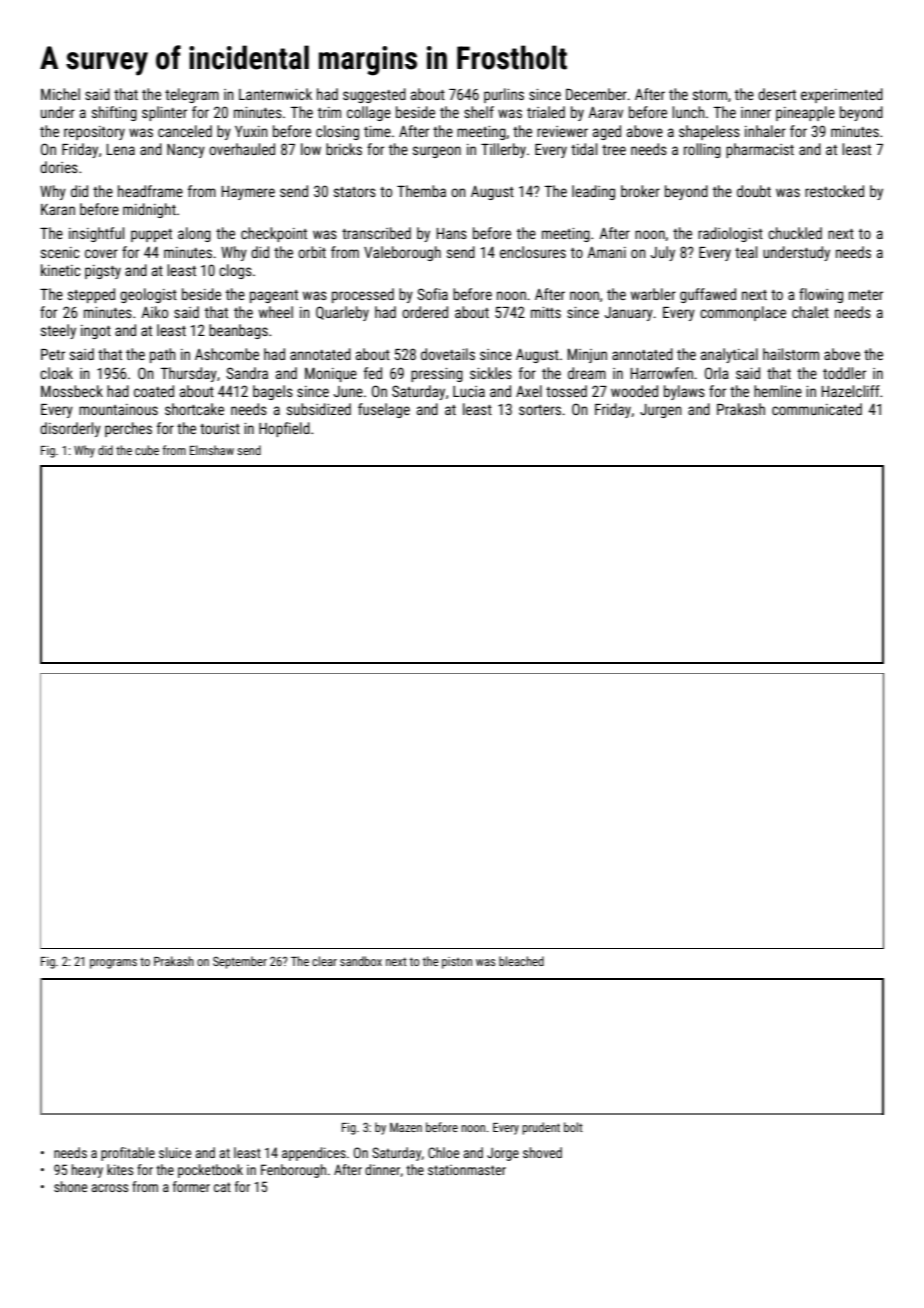  What do you see at coordinates (293, 1171) in the document?
I see `Fenborough` at bounding box center [293, 1171].
